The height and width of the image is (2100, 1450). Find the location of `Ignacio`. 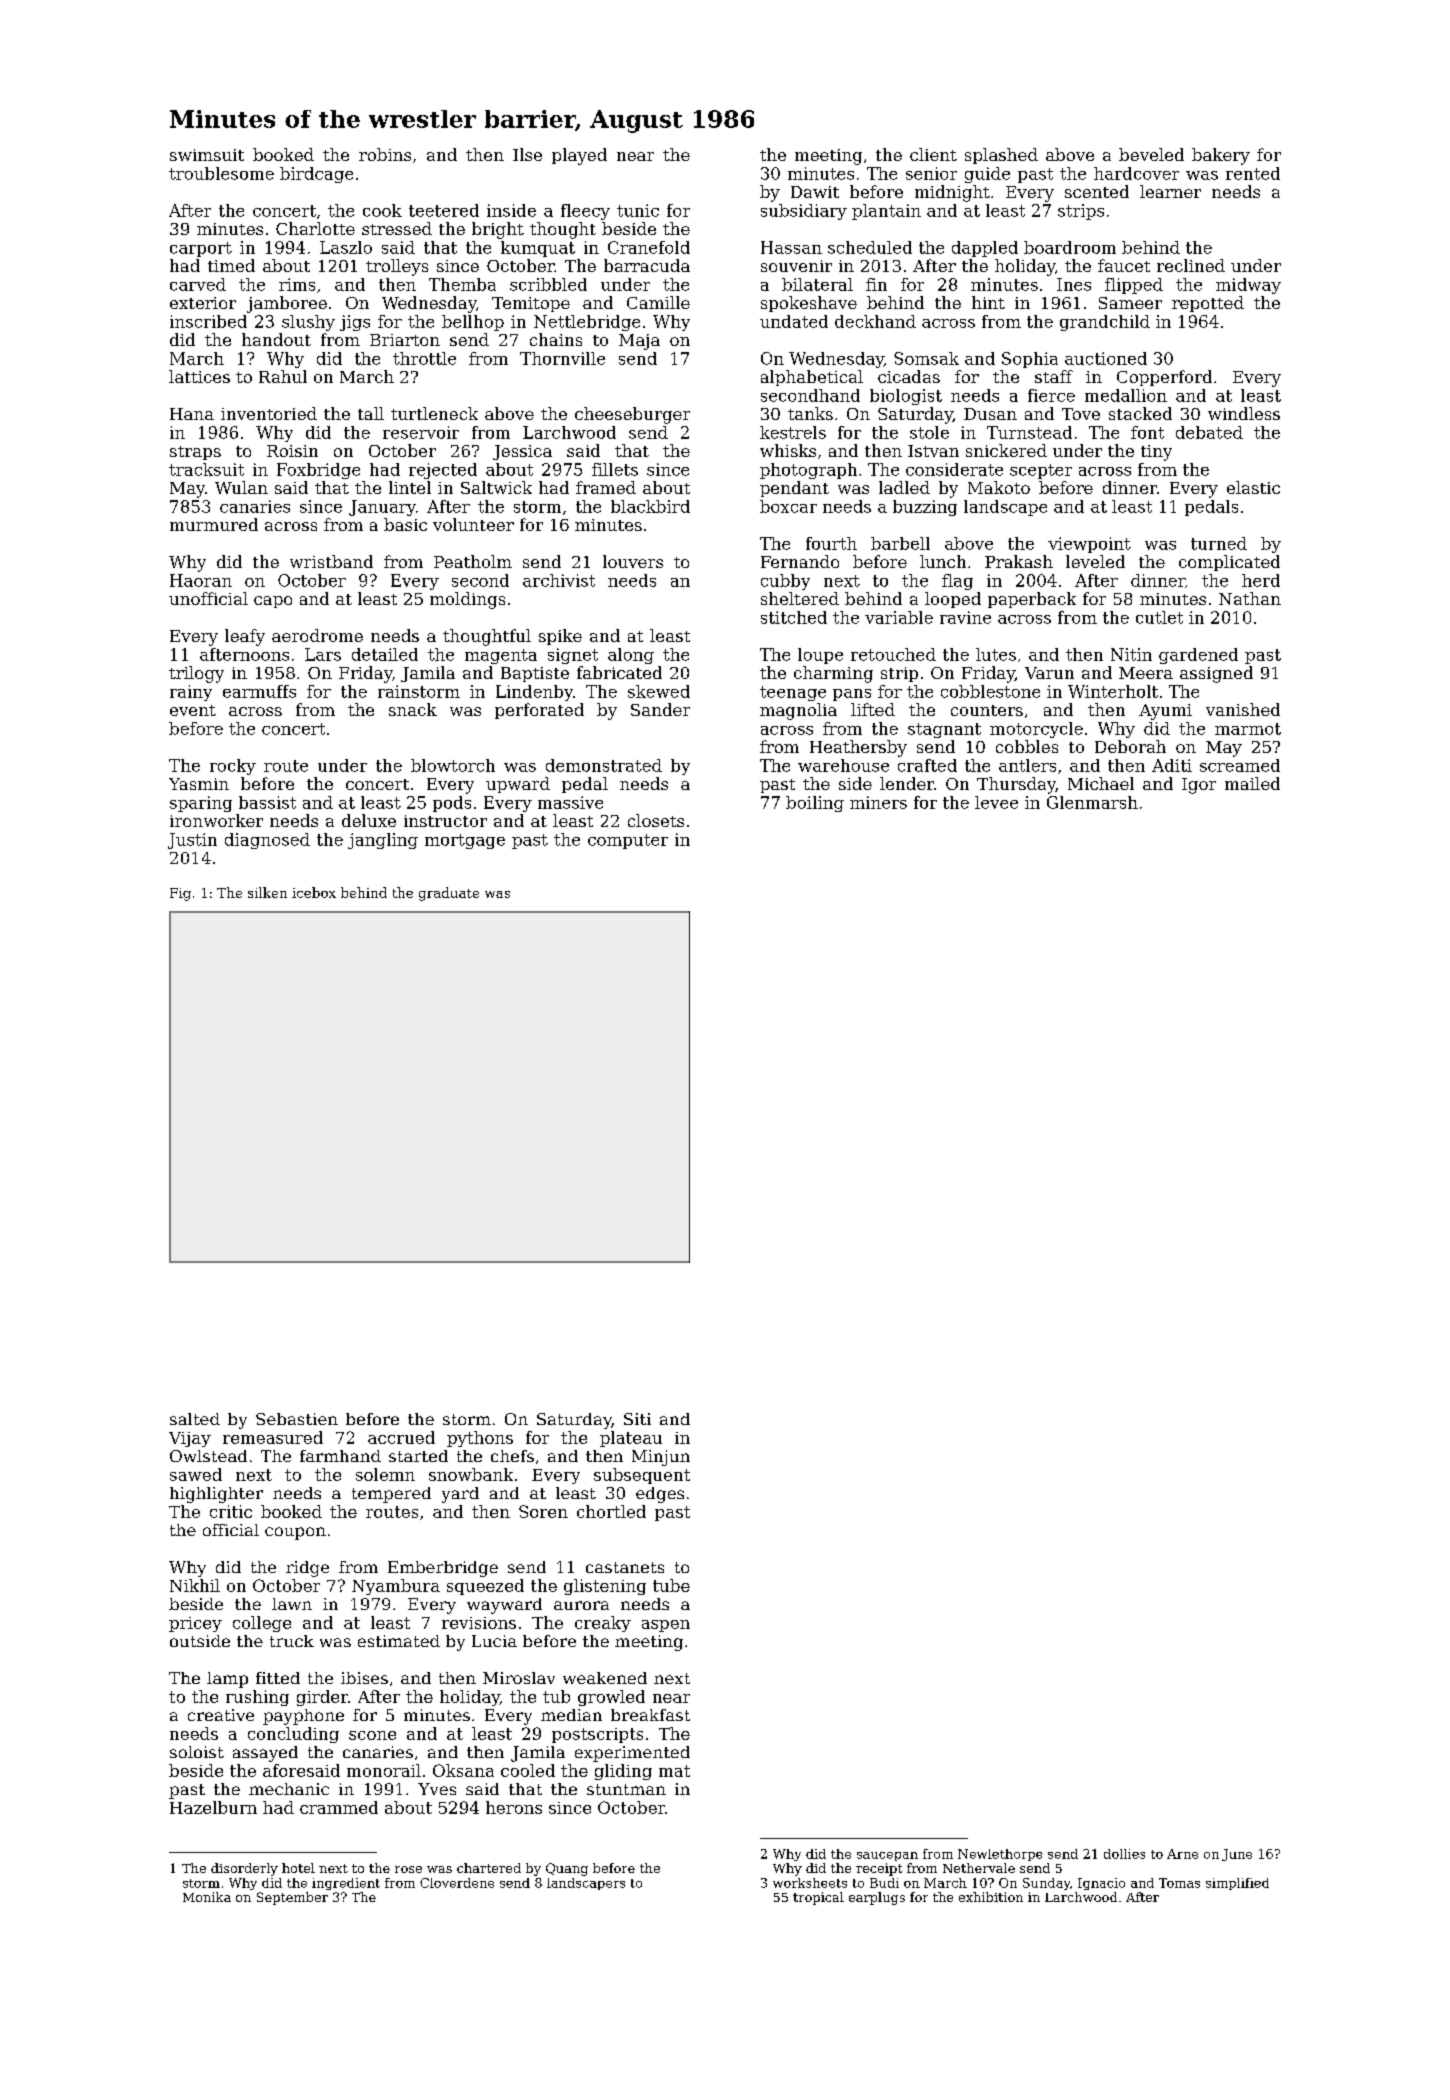

Ignacio is located at coordinates (1101, 1884).
